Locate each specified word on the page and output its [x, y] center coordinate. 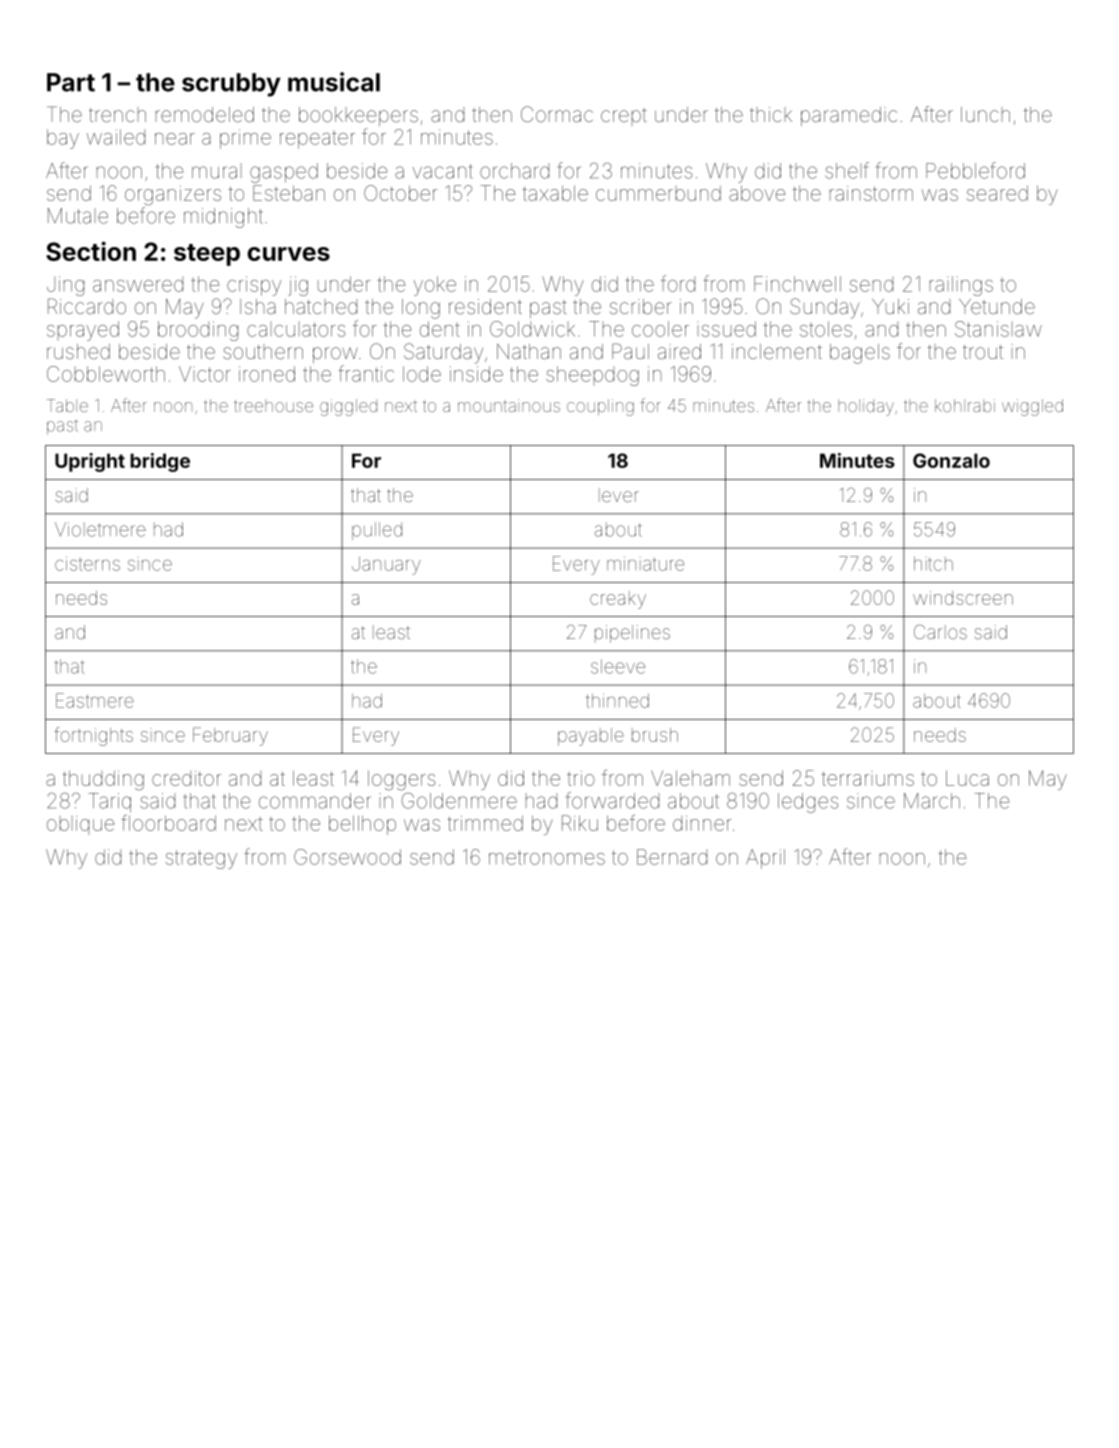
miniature [645, 564]
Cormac [557, 114]
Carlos [940, 632]
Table [67, 405]
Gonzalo [951, 460]
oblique [81, 825]
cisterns [87, 564]
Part [71, 82]
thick [771, 114]
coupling [600, 407]
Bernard [672, 857]
